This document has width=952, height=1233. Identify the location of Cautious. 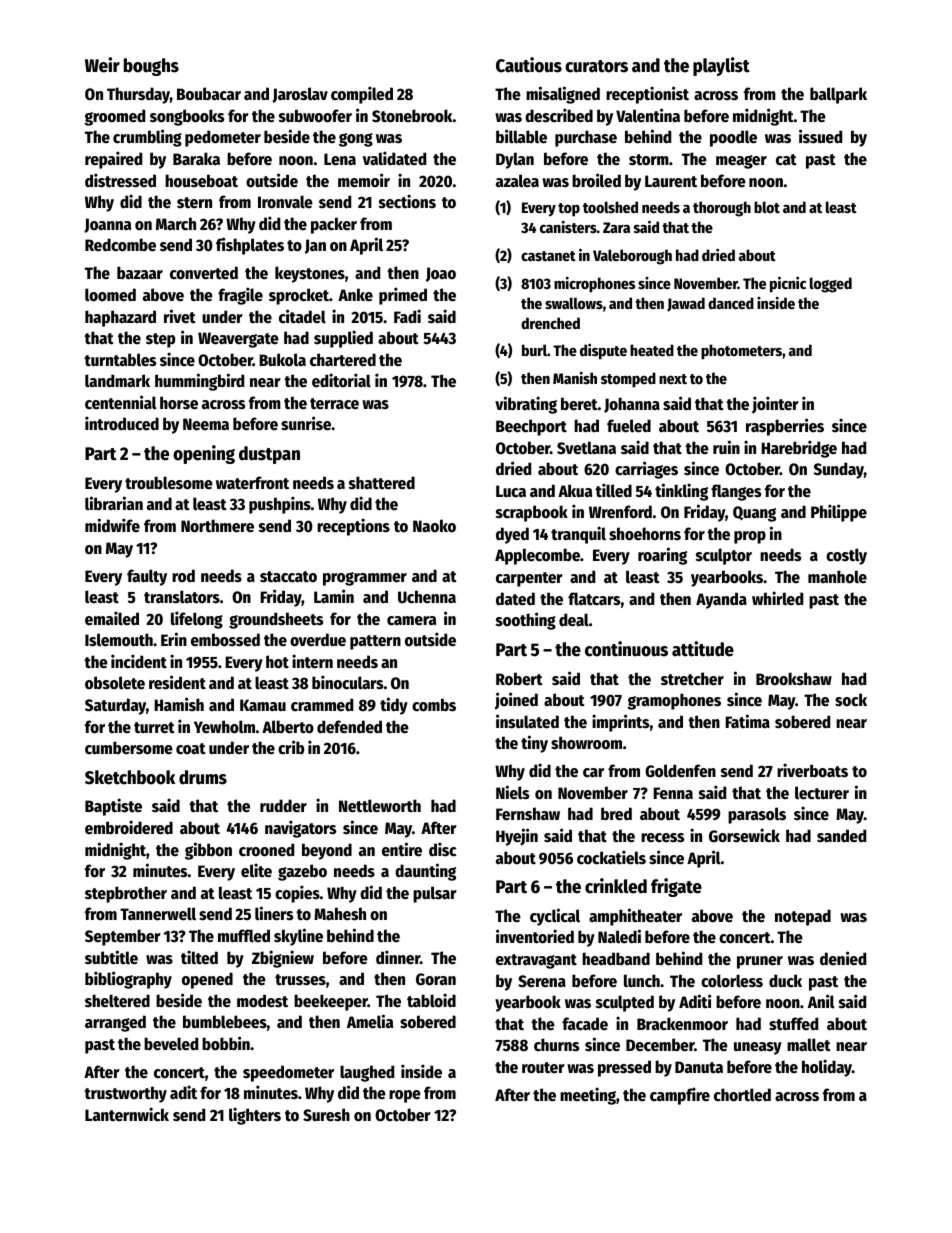
(529, 65).
